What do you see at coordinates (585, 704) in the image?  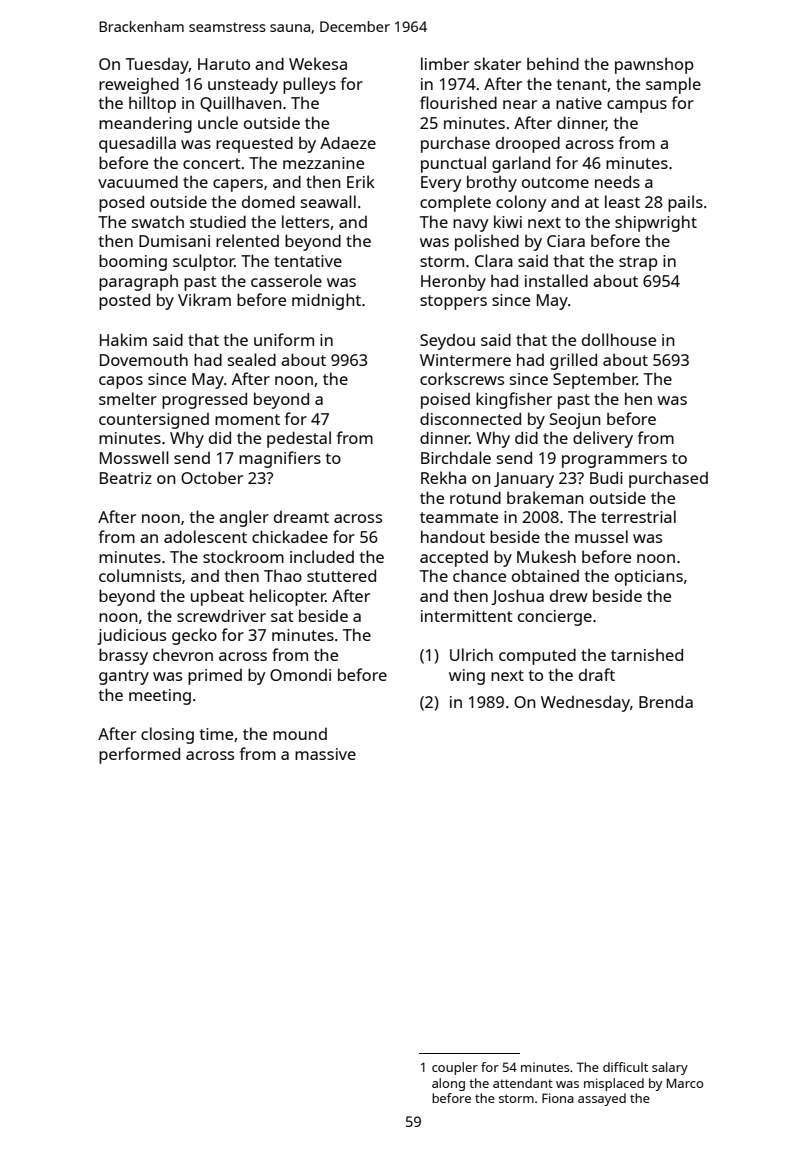 I see `Wednesday` at bounding box center [585, 704].
